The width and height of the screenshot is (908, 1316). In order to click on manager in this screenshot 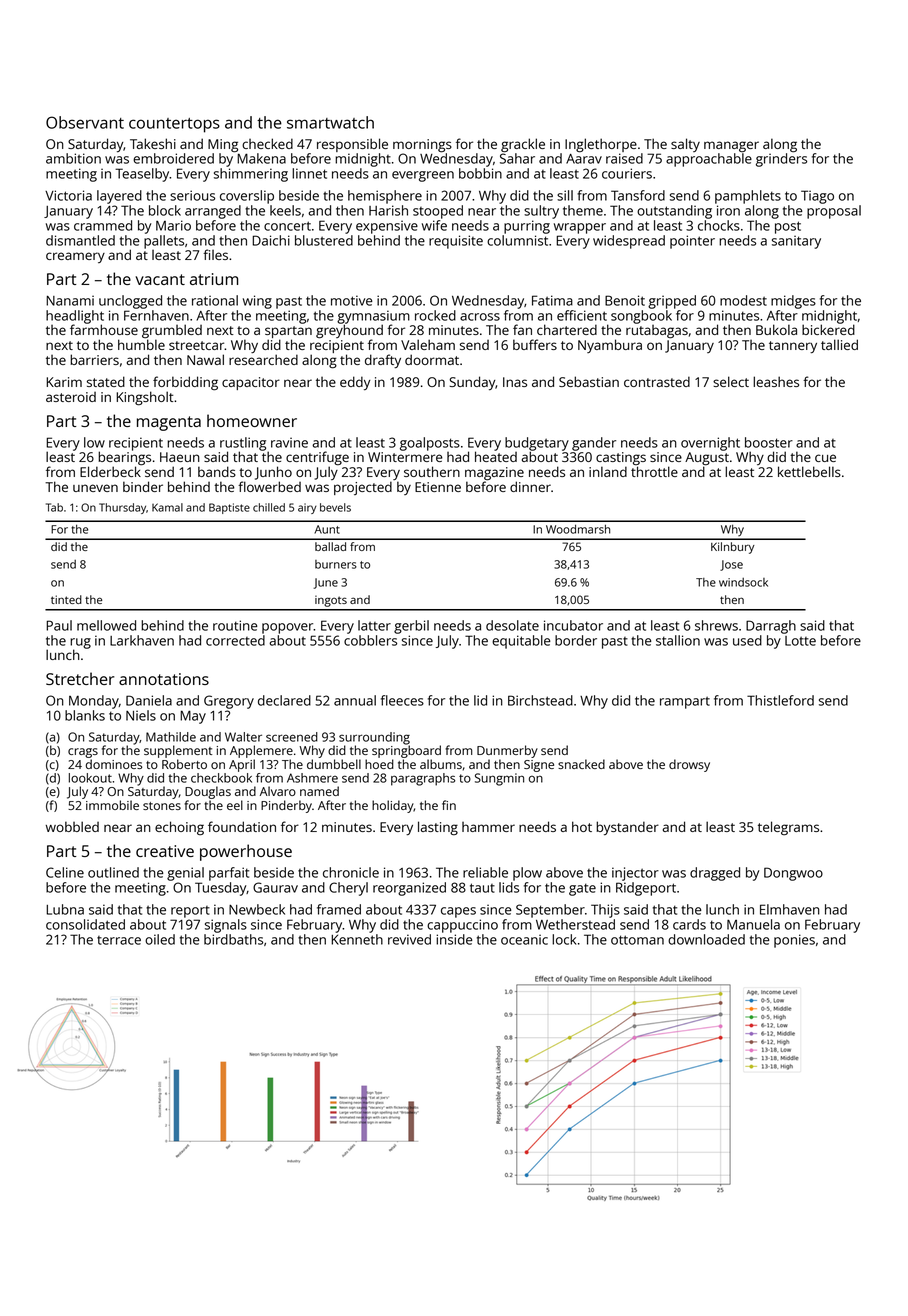, I will do `click(731, 147)`.
